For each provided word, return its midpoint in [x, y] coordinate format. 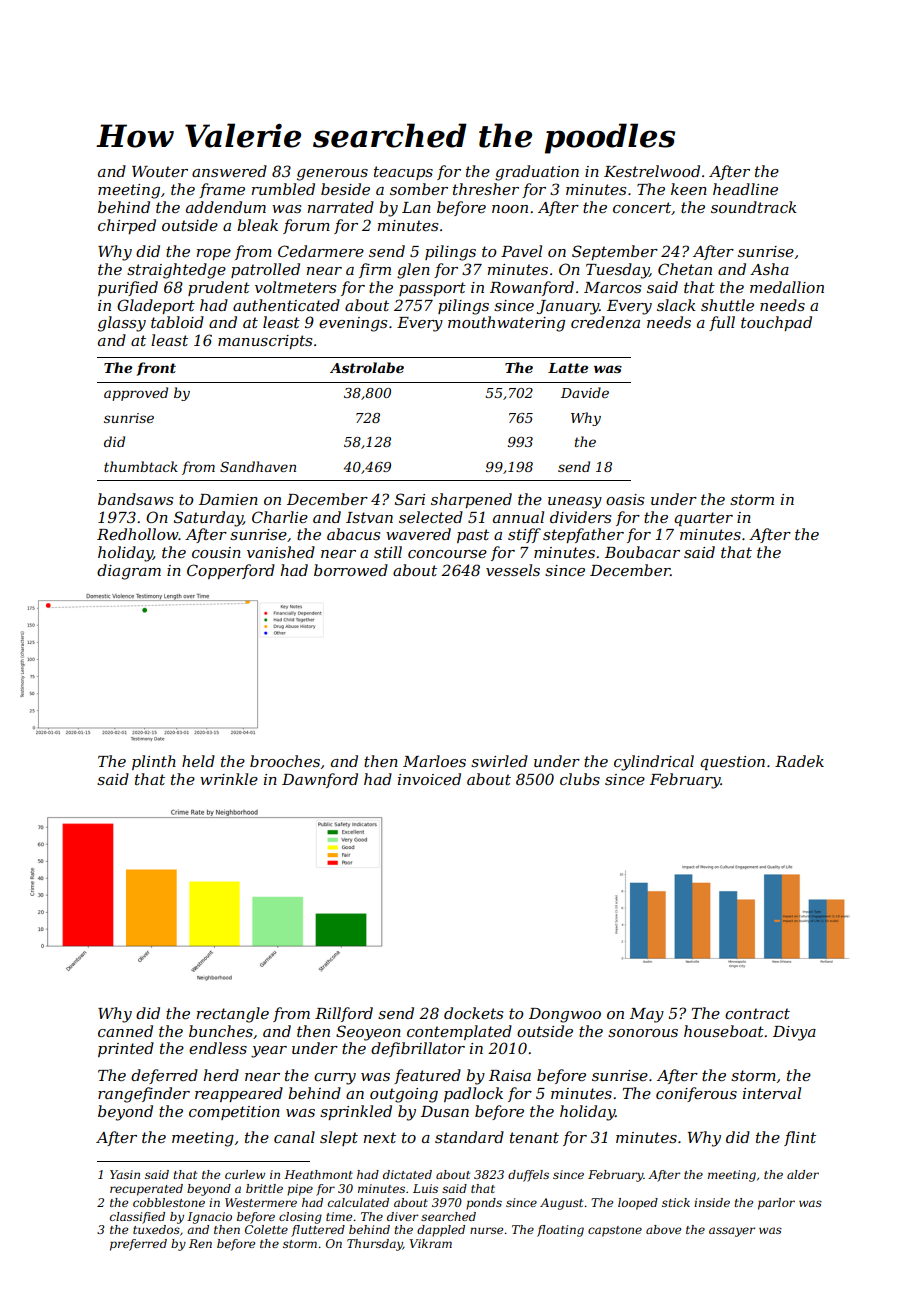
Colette [266, 1229]
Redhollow [138, 534]
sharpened [471, 500]
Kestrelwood [652, 171]
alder [803, 1174]
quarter [703, 519]
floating [560, 1231]
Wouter [160, 171]
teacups [403, 173]
